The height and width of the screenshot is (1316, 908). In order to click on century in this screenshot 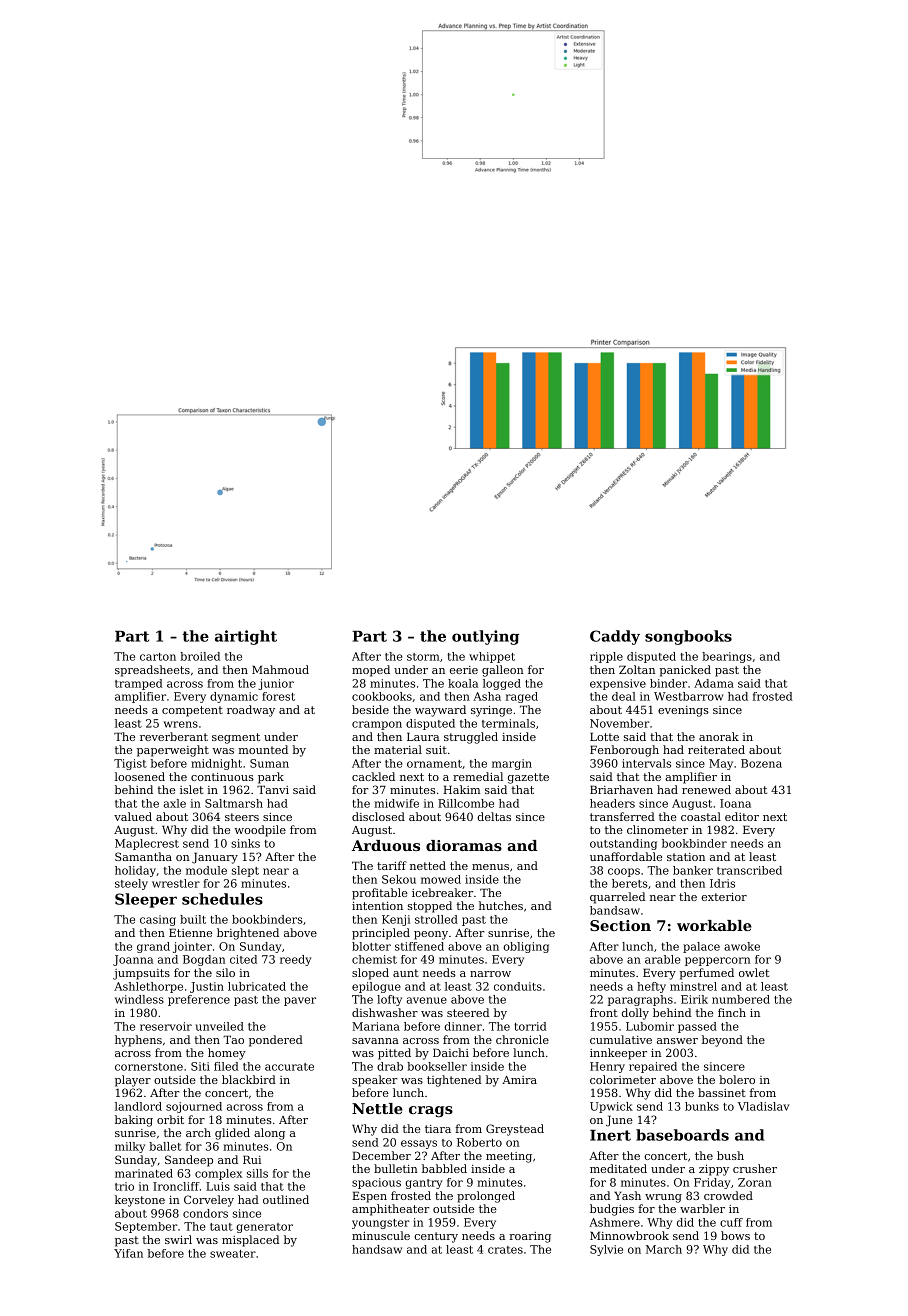, I will do `click(436, 1237)`.
